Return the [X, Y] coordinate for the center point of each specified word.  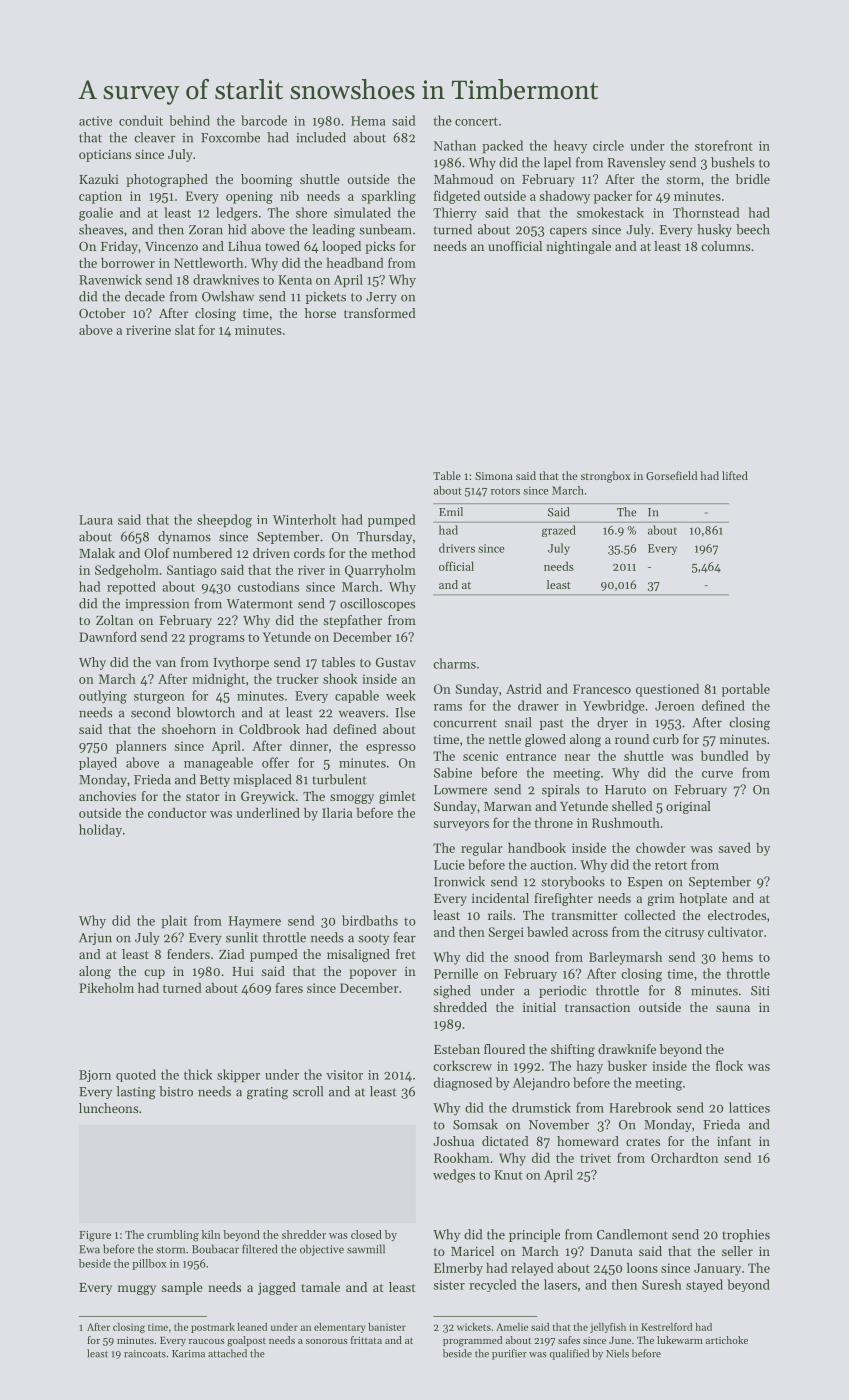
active [95, 121]
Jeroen [675, 706]
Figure [95, 1236]
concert [476, 121]
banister [387, 1327]
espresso [391, 749]
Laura [96, 520]
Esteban [457, 1049]
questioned [667, 690]
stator [203, 797]
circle [608, 145]
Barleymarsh [625, 958]
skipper [238, 1076]
